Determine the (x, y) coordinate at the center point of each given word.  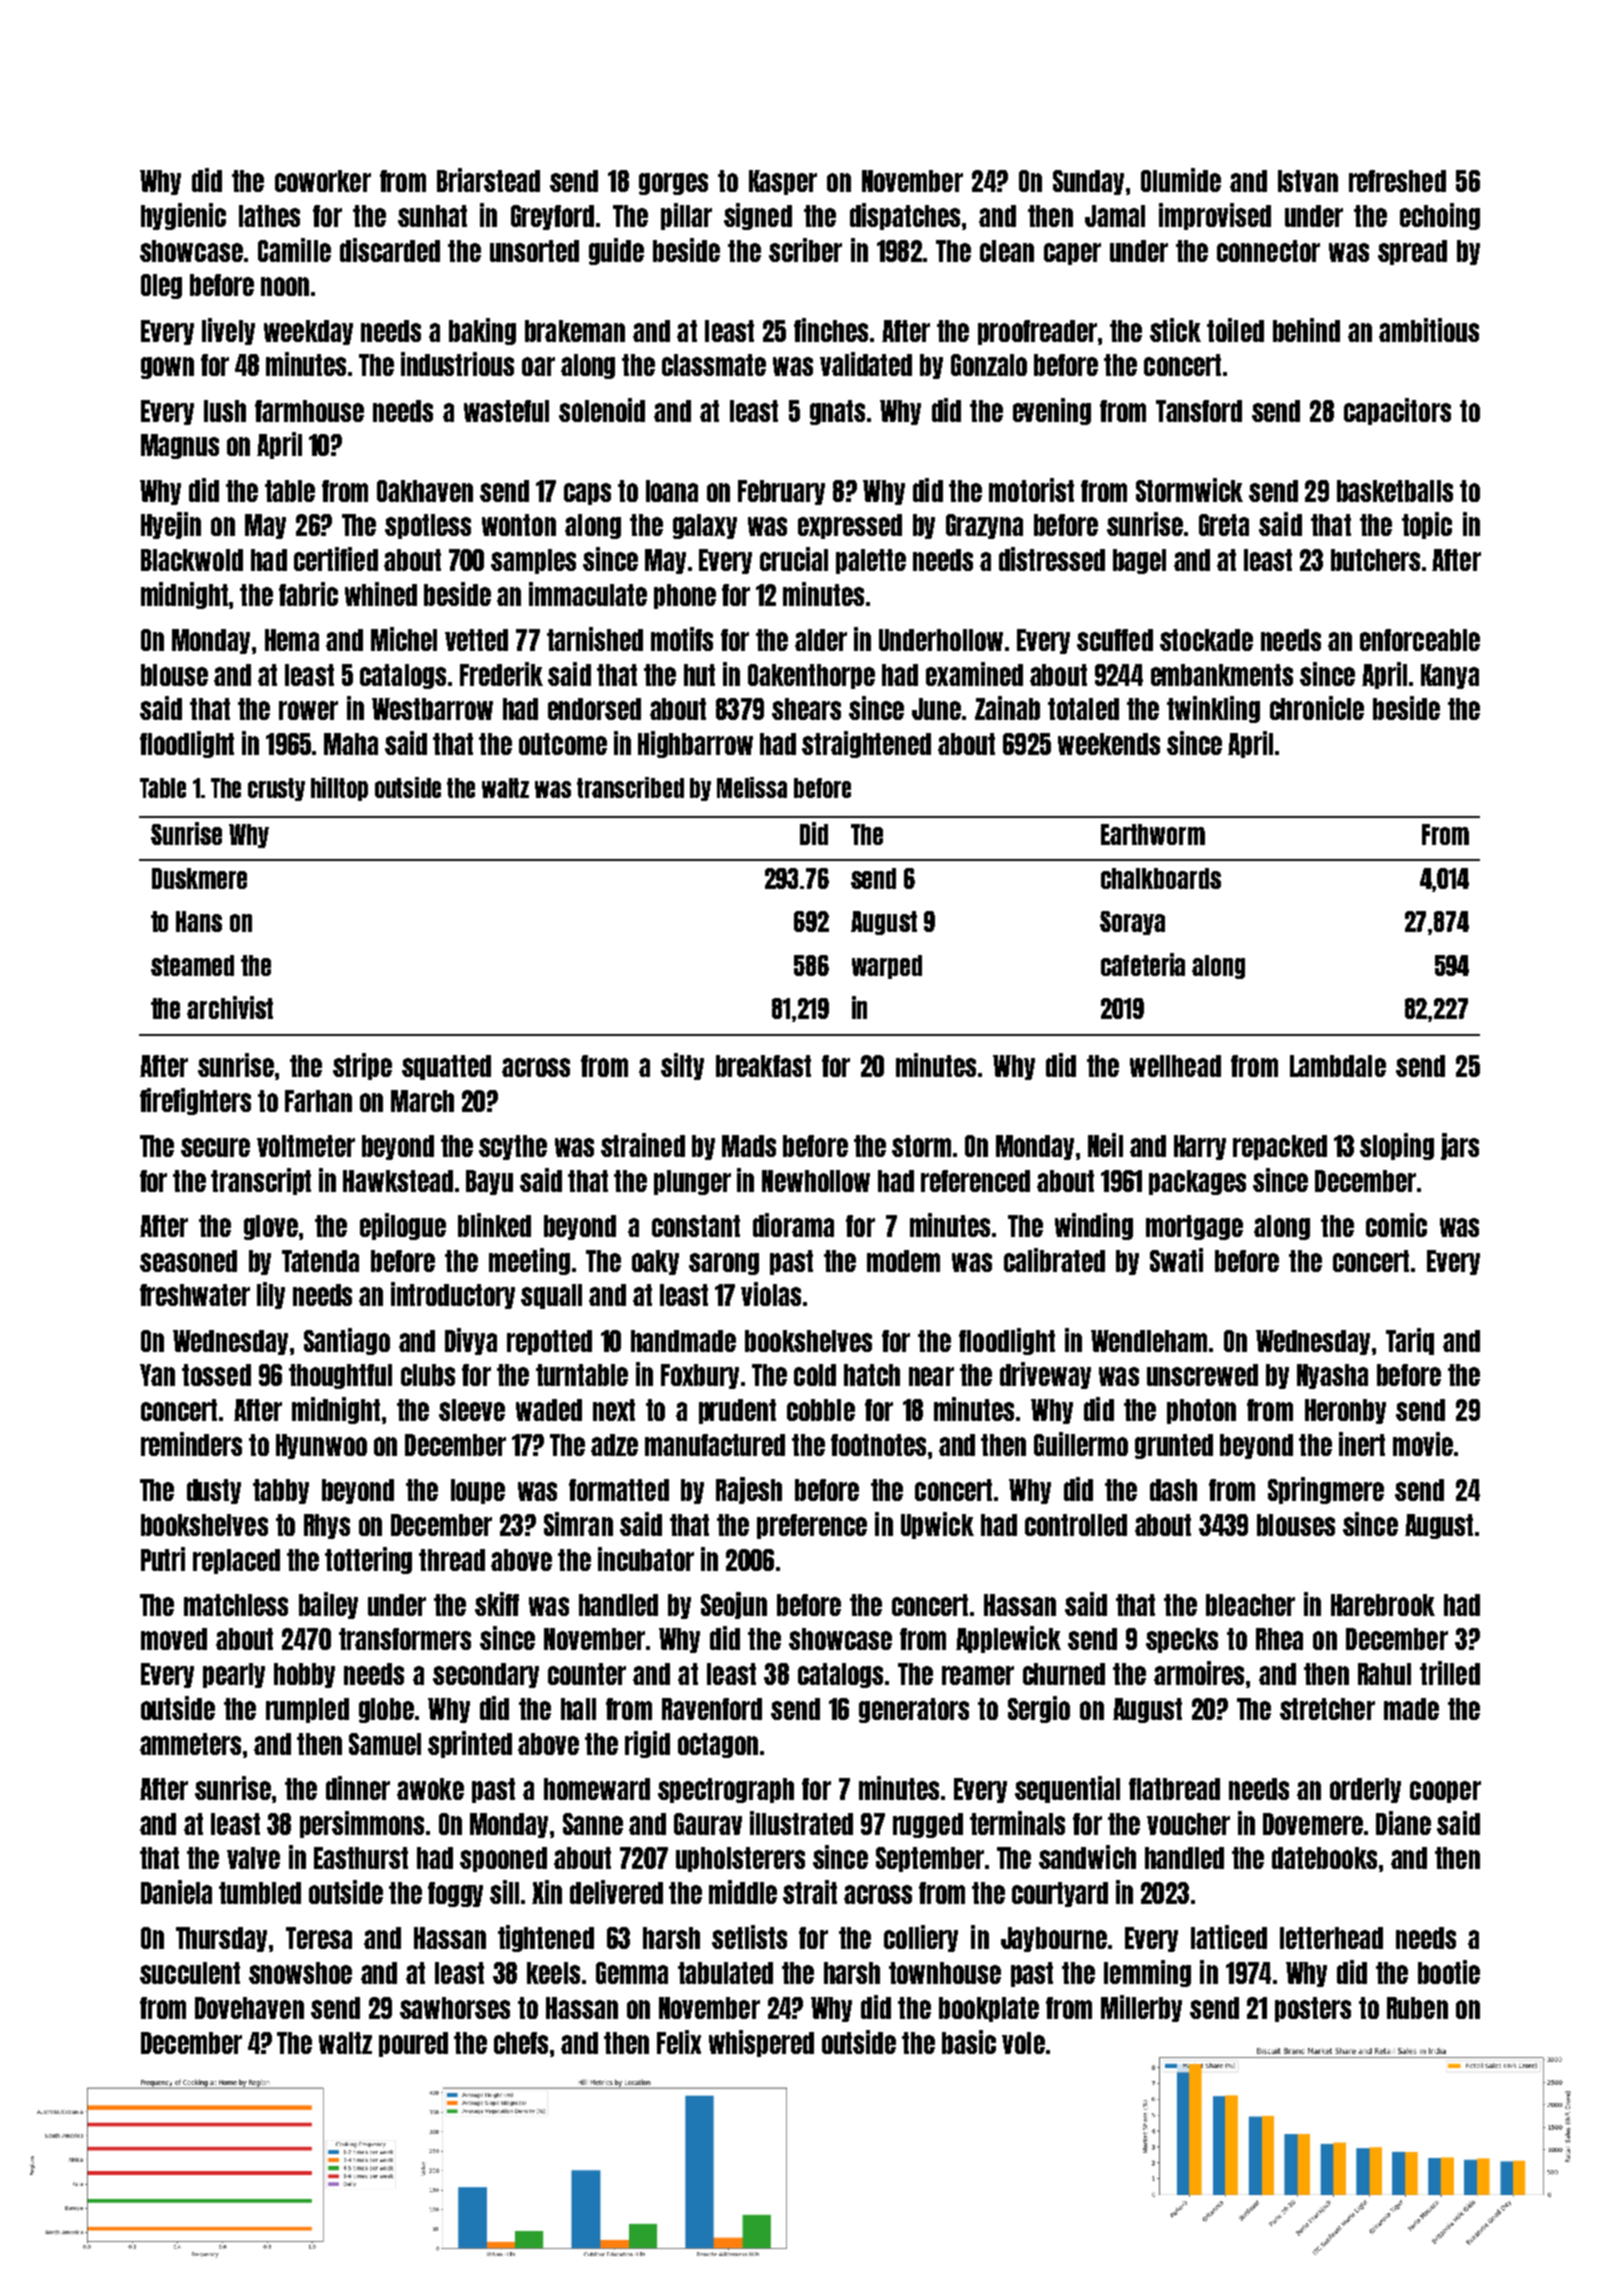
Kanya (1450, 676)
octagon (718, 1745)
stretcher (1327, 1709)
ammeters (190, 1744)
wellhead (1175, 1066)
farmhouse (309, 411)
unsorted (534, 251)
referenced (975, 1181)
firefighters (195, 1101)
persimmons (362, 1824)
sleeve (472, 1410)
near (931, 1376)
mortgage (1194, 1227)
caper (1072, 254)
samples (533, 561)
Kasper (783, 182)
